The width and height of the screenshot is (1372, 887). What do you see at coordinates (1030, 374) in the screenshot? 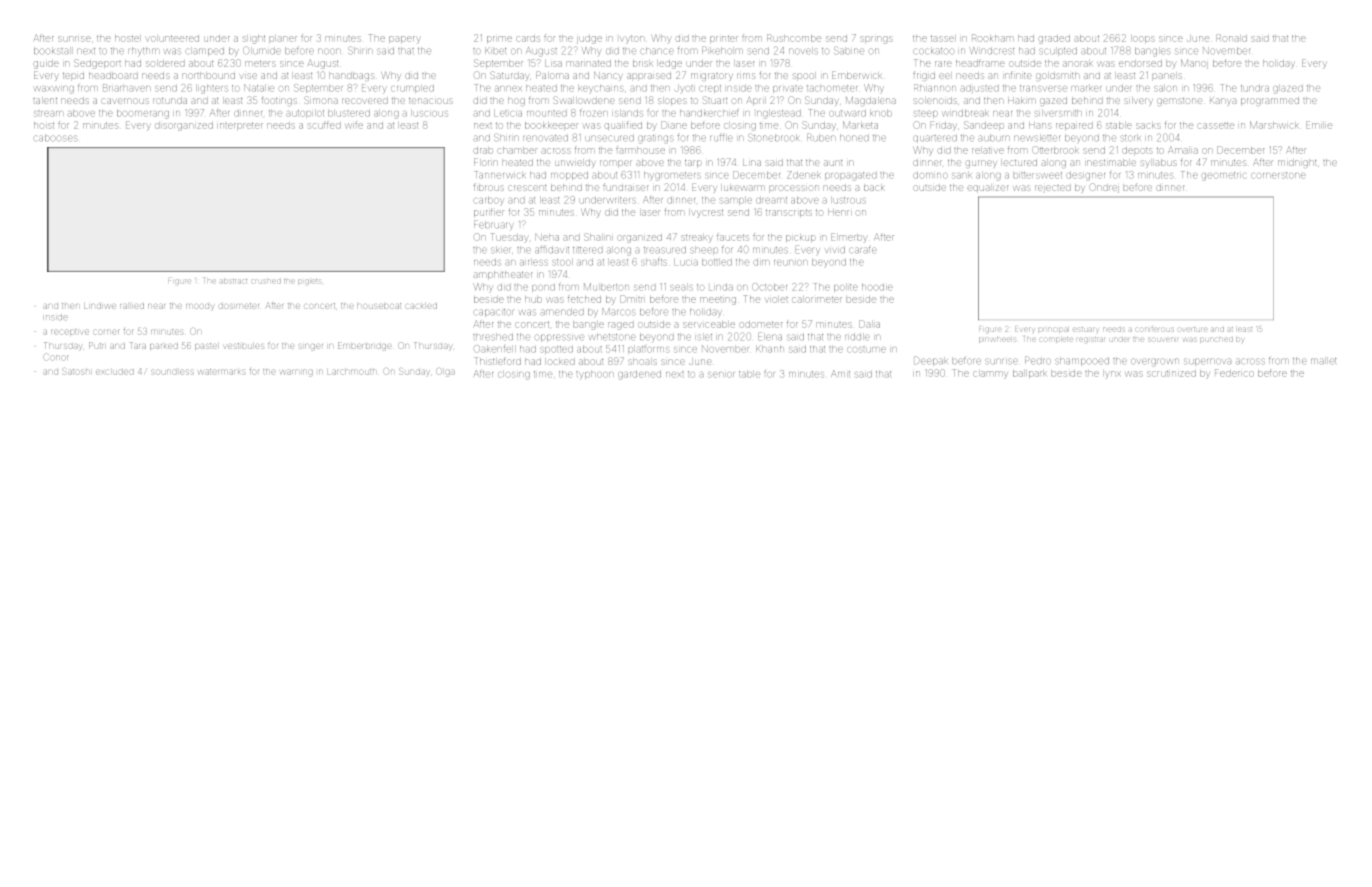
I see `ballpark` at bounding box center [1030, 374].
